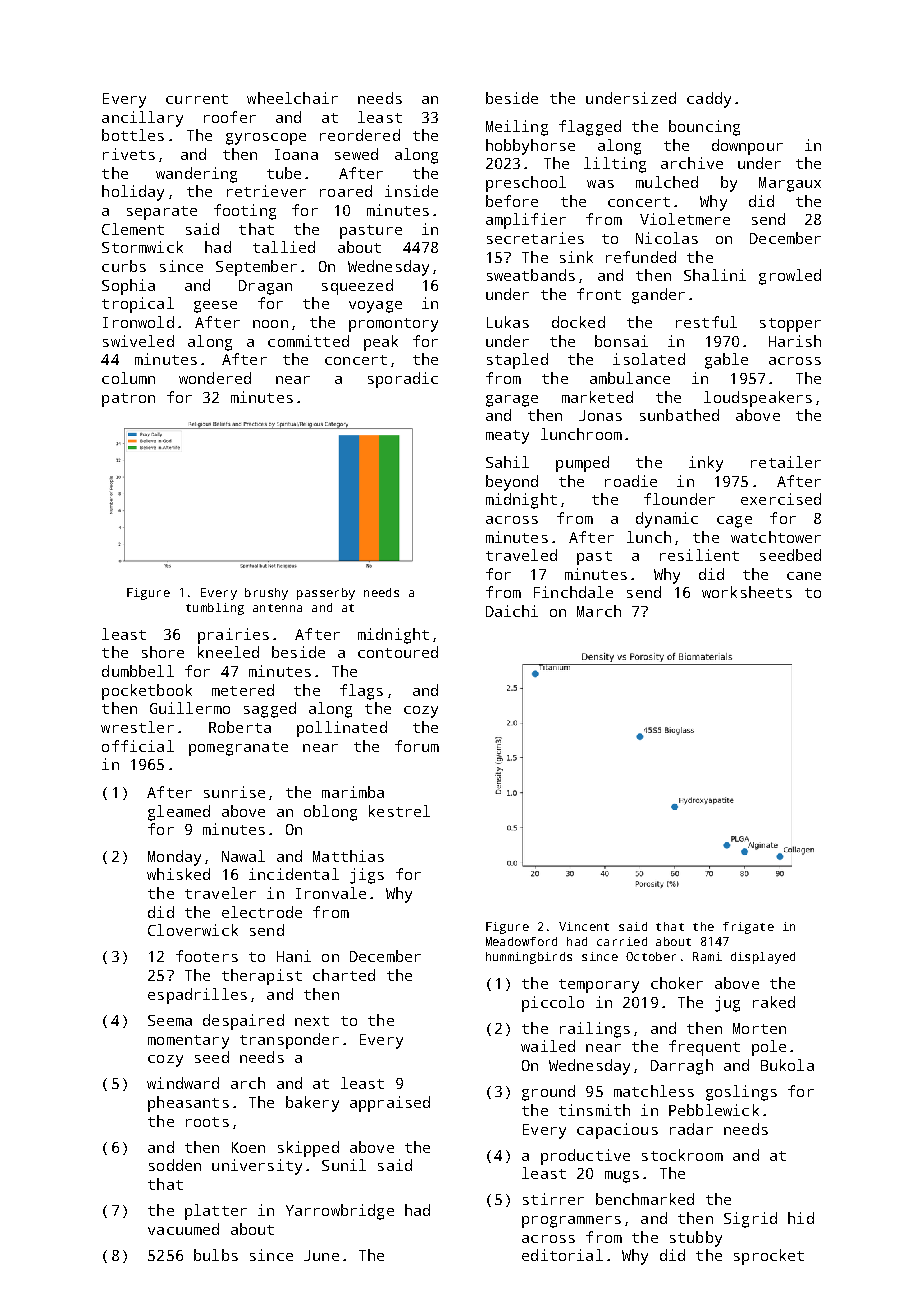 Image resolution: width=924 pixels, height=1314 pixels. I want to click on dynamic, so click(667, 520).
